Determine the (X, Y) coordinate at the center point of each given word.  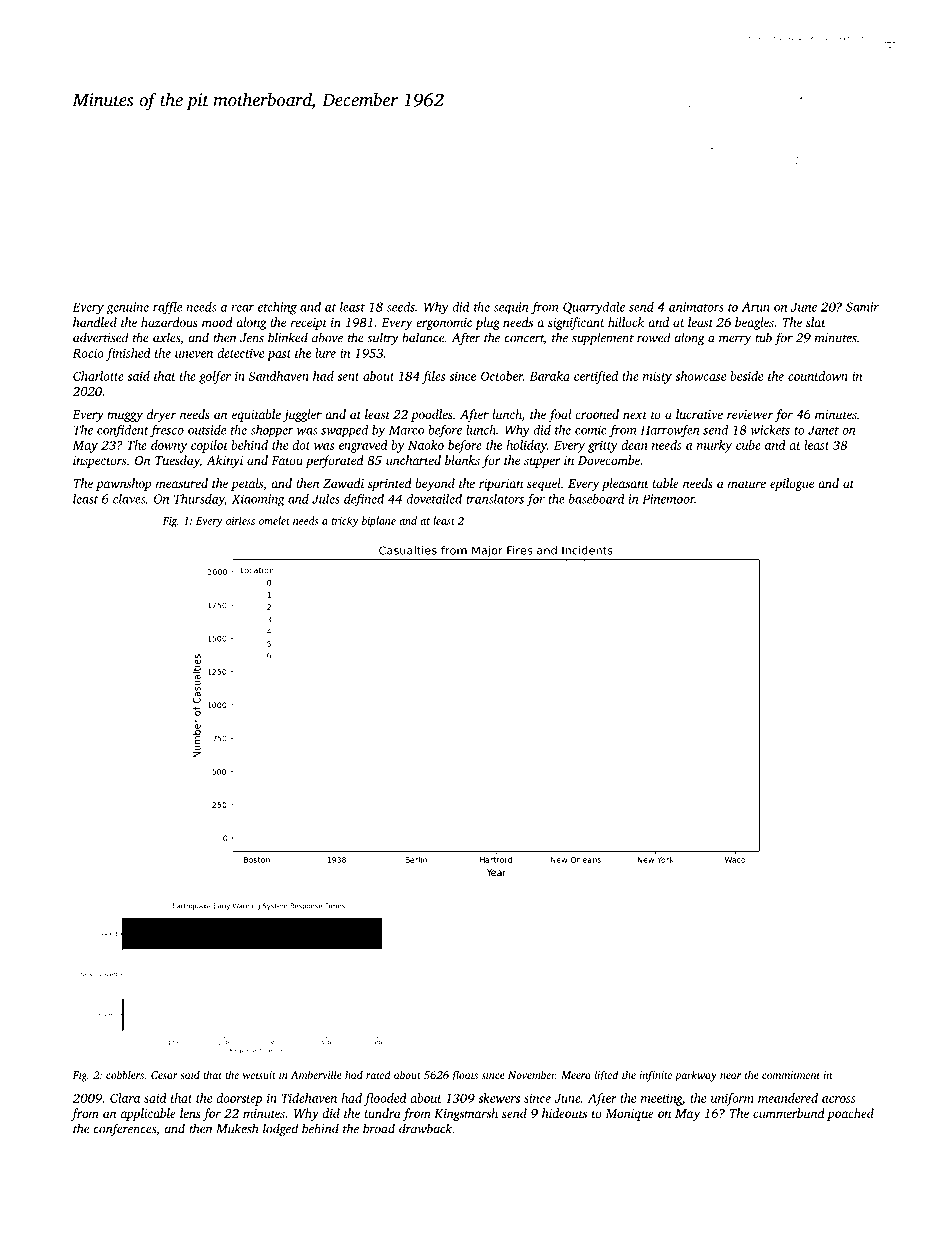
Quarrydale (594, 308)
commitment (791, 1075)
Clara (125, 1098)
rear (242, 308)
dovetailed (434, 499)
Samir (862, 307)
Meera (576, 1075)
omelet (274, 520)
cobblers (125, 1074)
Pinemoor (668, 499)
